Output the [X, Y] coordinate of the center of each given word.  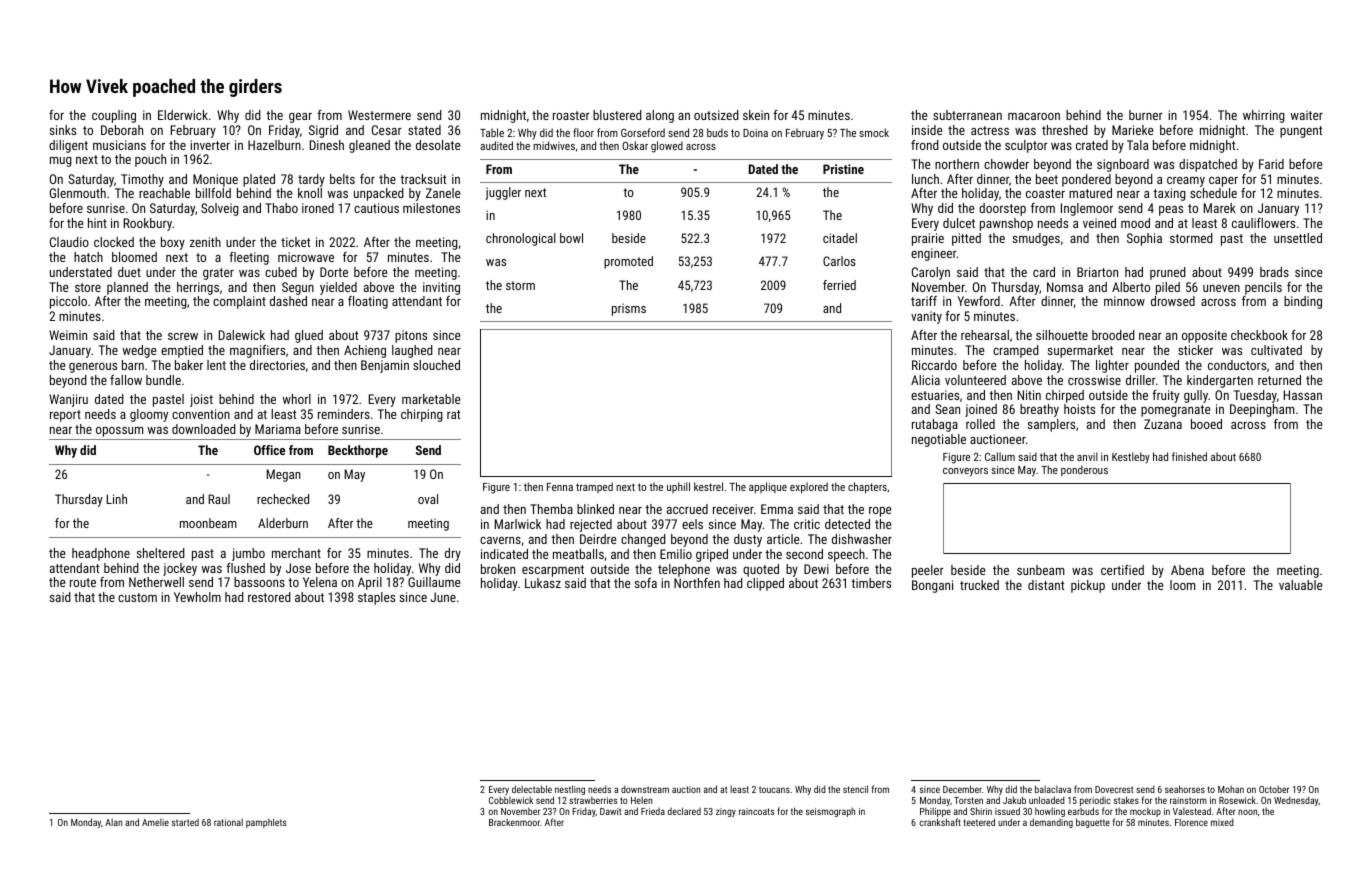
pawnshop [1006, 224]
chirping [422, 415]
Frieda [653, 811]
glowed [667, 147]
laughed [412, 351]
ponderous [1084, 470]
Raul [219, 499]
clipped [765, 584]
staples [376, 598]
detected [847, 524]
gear [300, 118]
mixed [1222, 822]
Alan [113, 822]
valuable [1300, 585]
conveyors [965, 472]
